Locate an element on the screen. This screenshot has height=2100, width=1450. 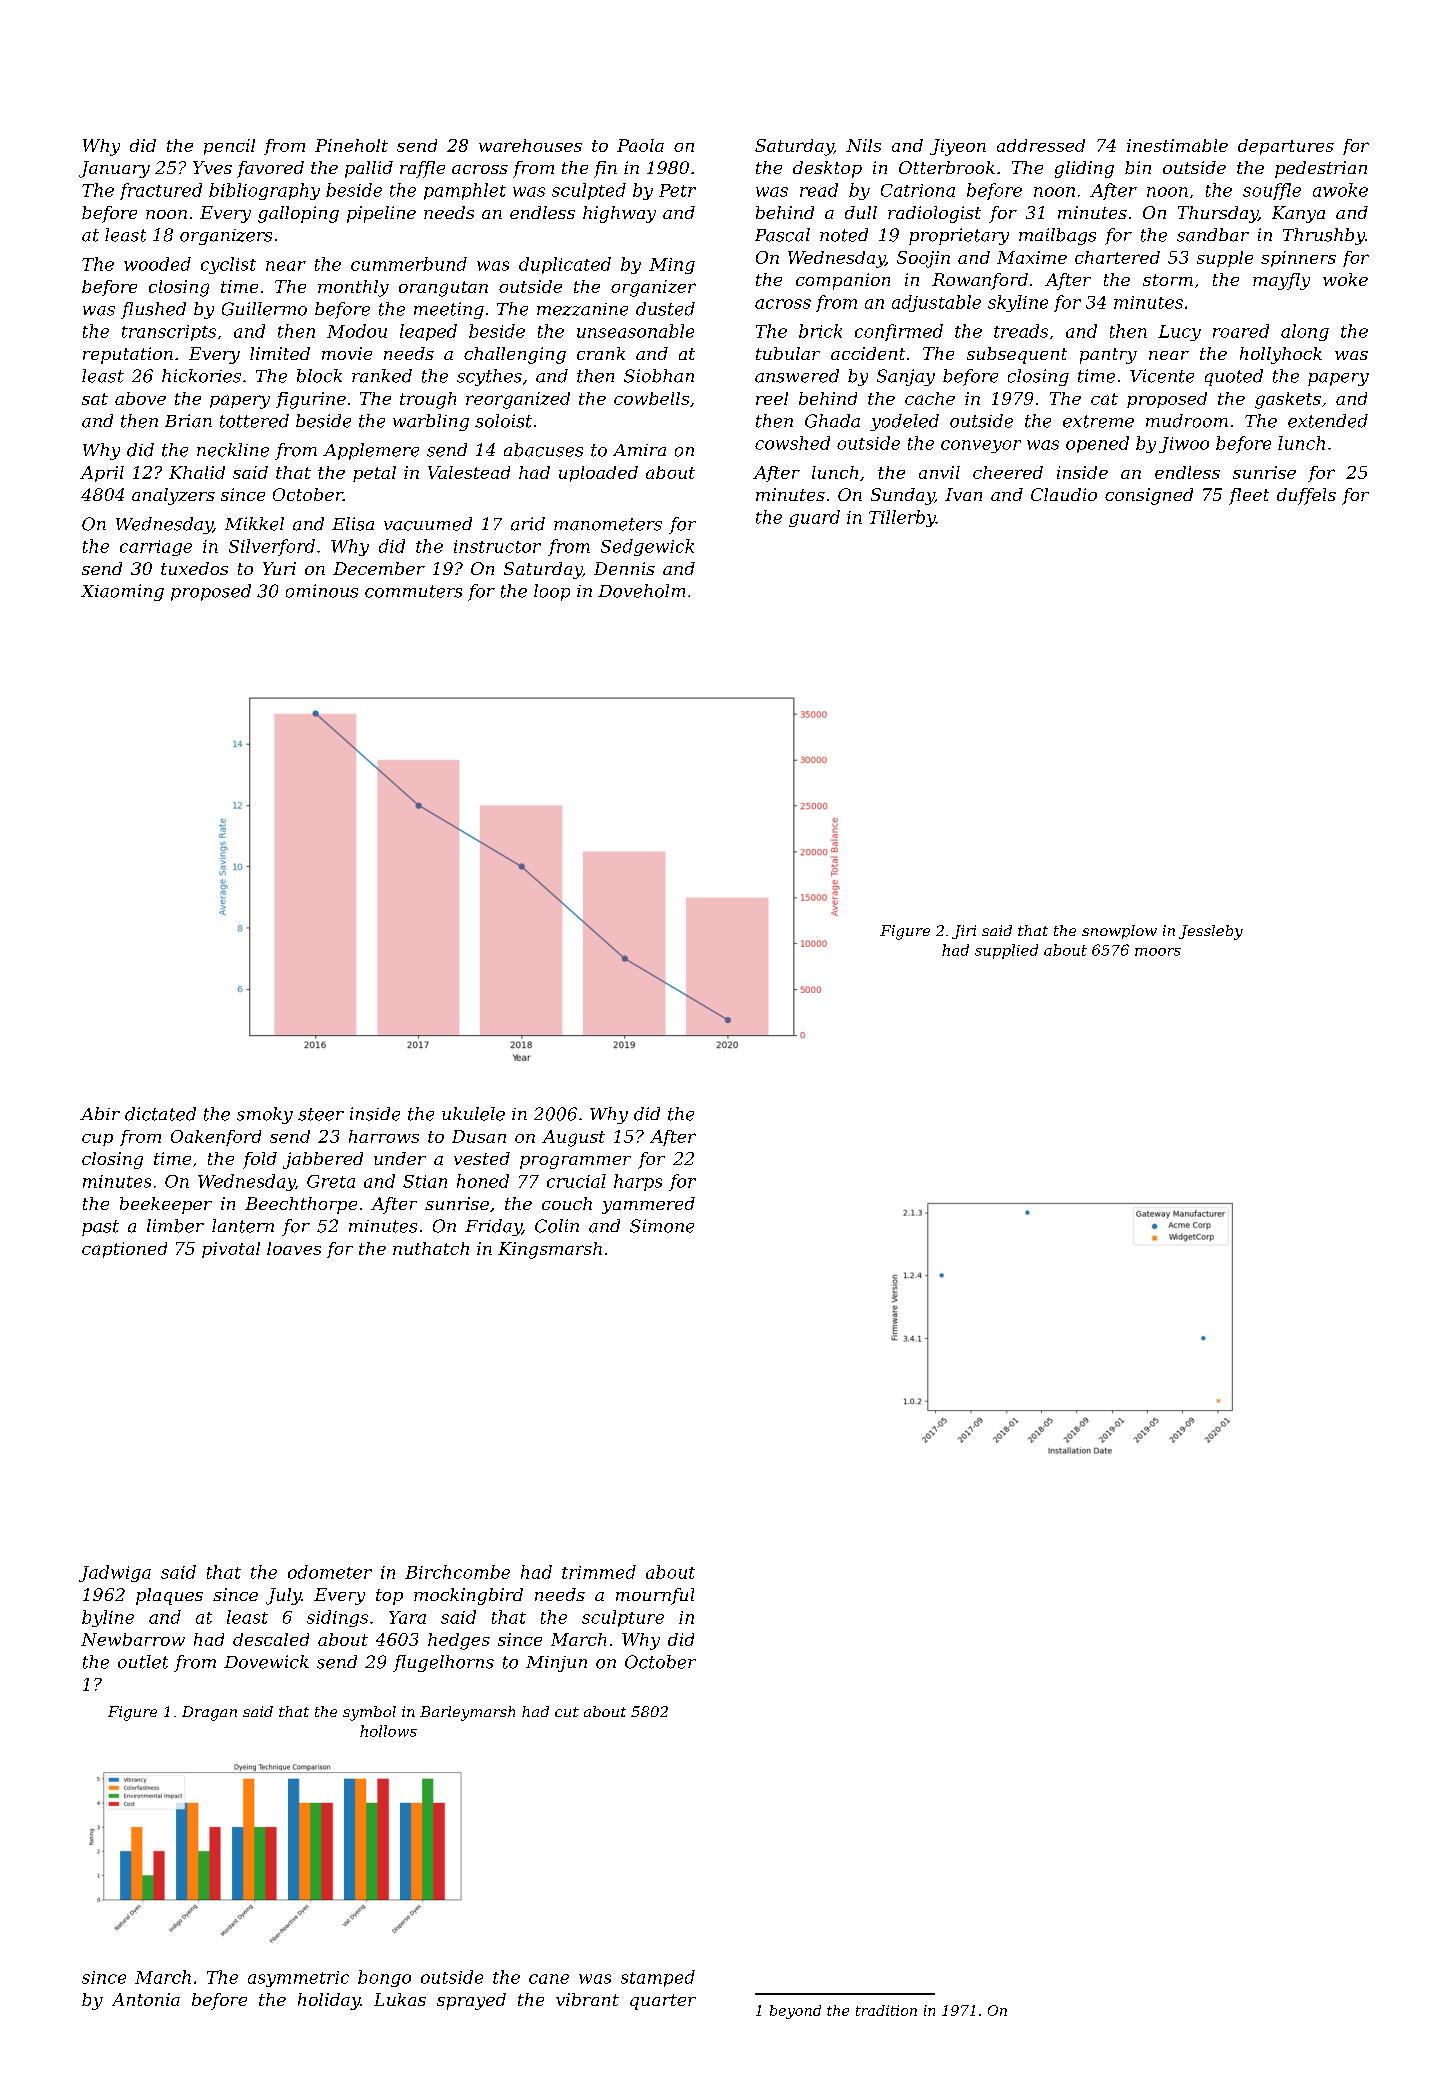
pedestrian is located at coordinates (1321, 169).
